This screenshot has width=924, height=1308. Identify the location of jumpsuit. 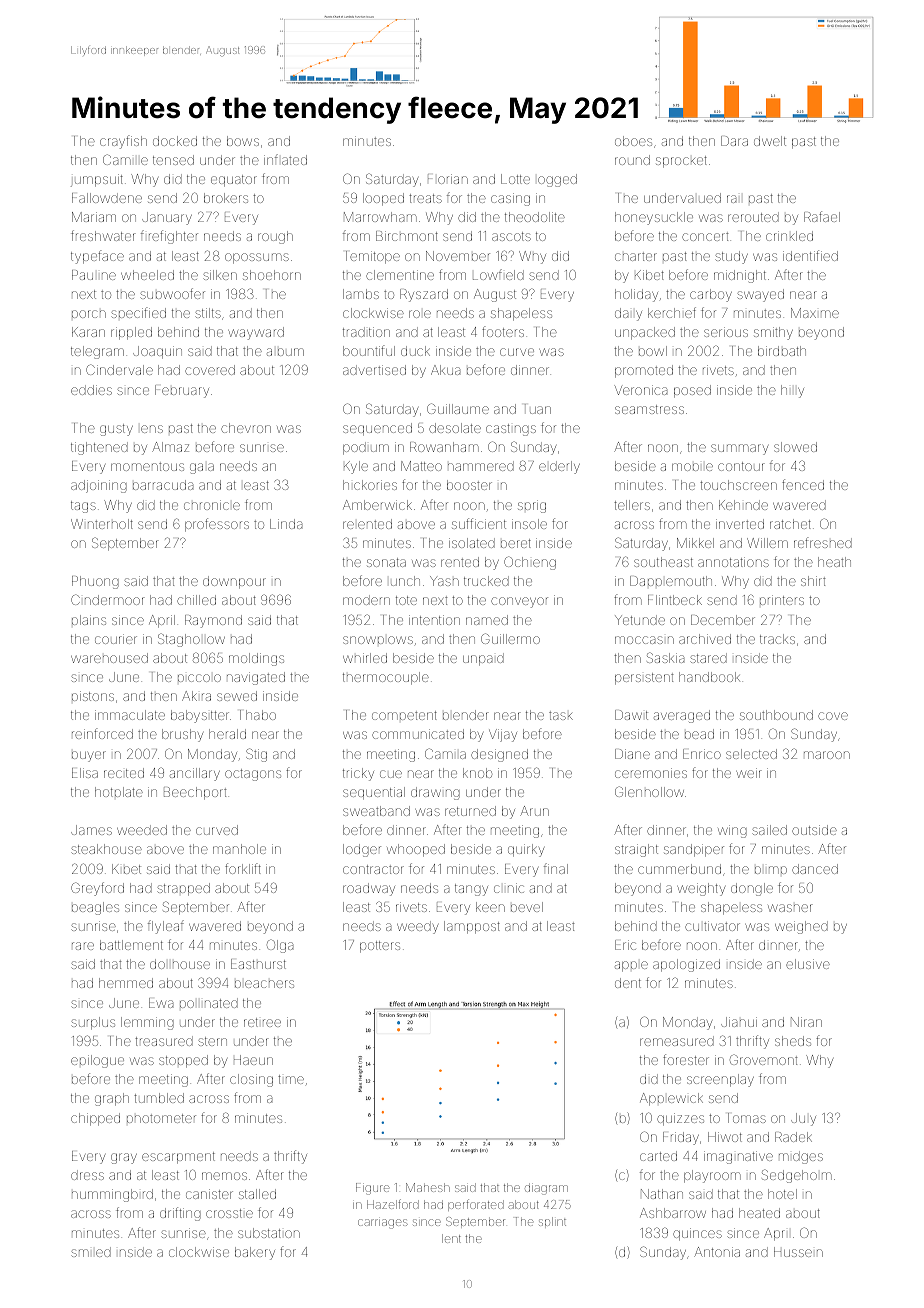
(97, 180).
